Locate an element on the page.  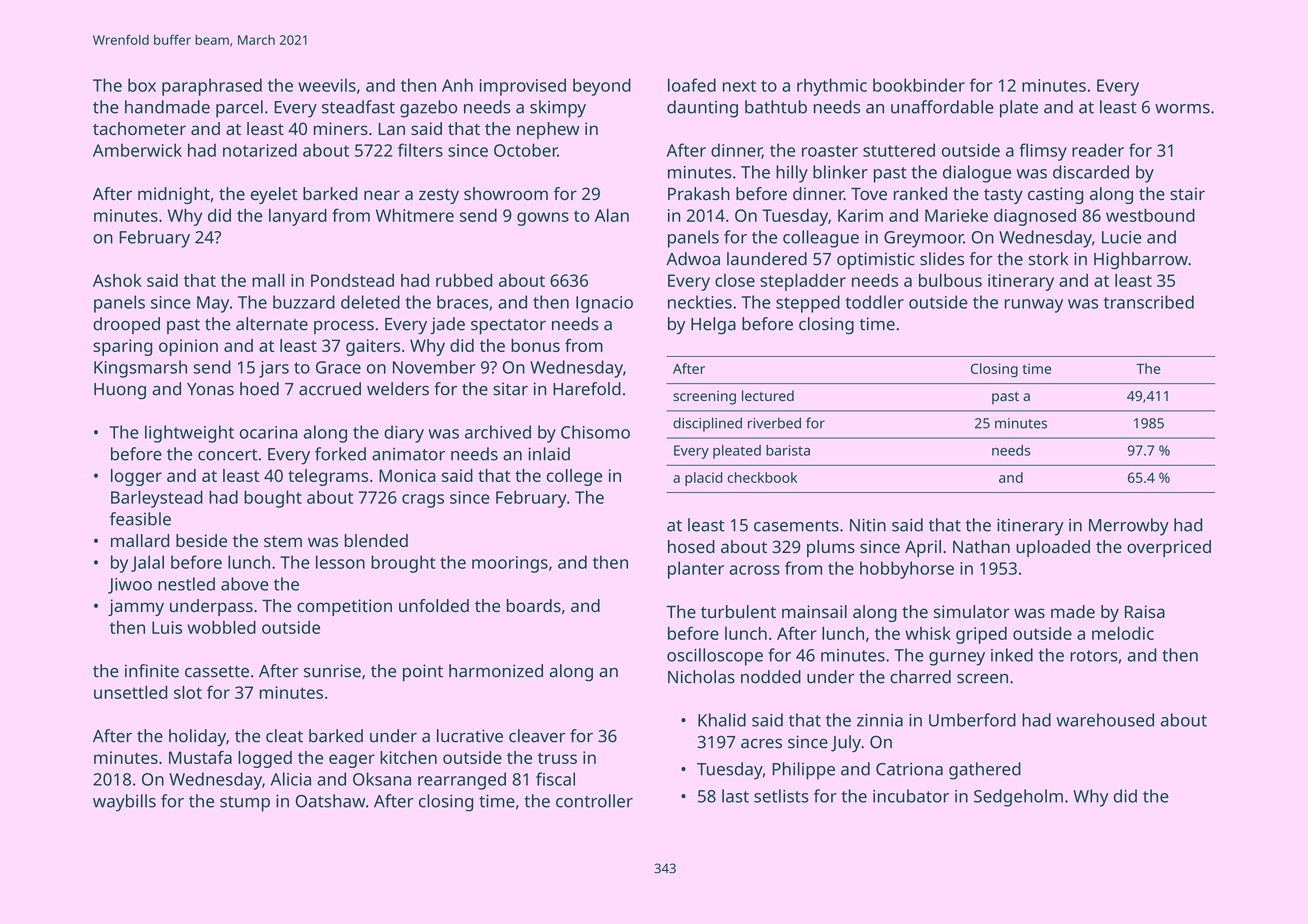
bought is located at coordinates (273, 499).
